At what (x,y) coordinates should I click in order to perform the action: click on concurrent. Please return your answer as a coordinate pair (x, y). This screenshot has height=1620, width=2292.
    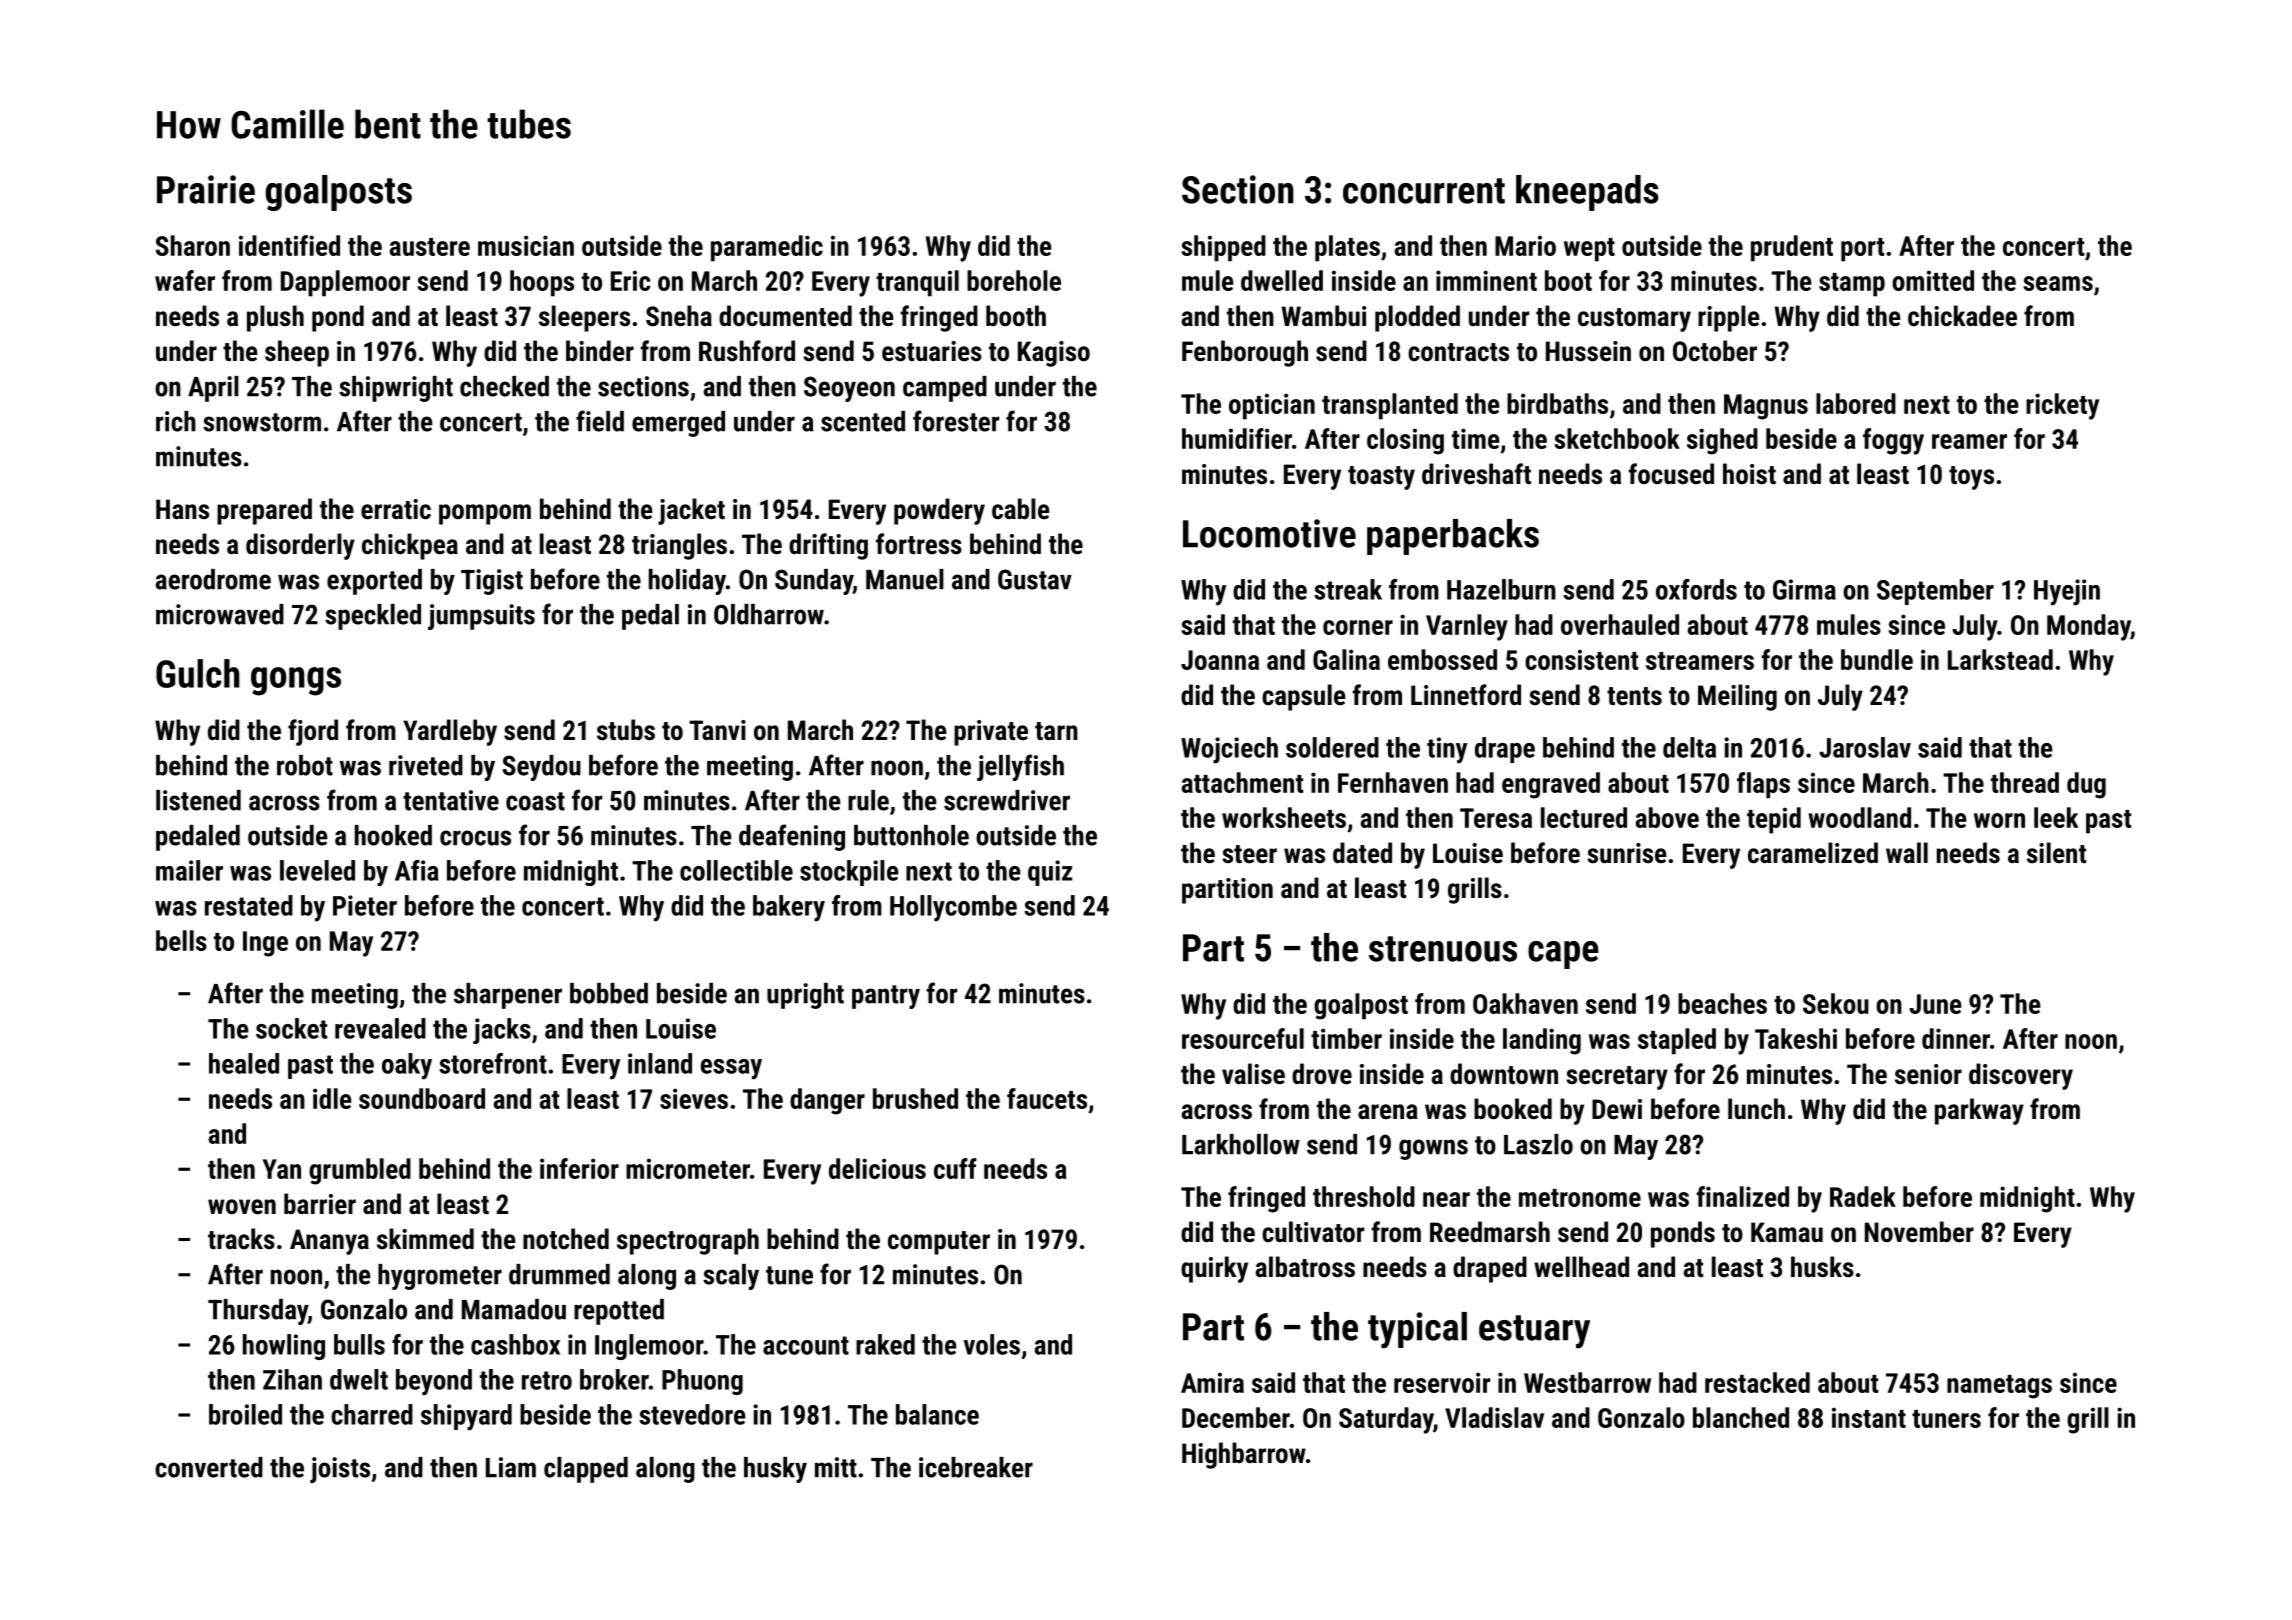
    Looking at the image, I should click on (1424, 191).
